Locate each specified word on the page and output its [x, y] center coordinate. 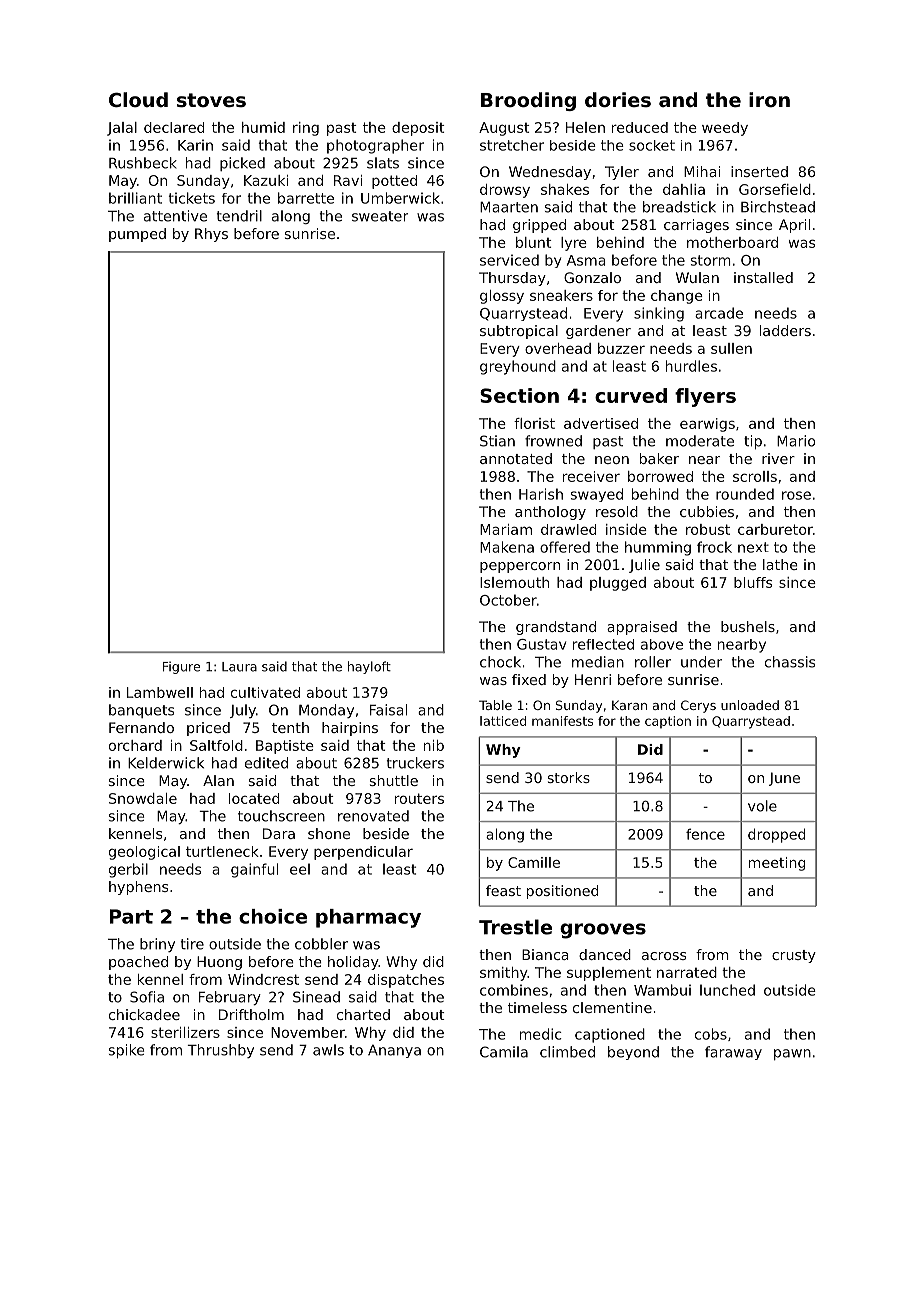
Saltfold [216, 745]
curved [631, 395]
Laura [239, 667]
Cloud [138, 99]
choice [273, 916]
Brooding [528, 101]
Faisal [388, 710]
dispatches [406, 981]
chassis [790, 662]
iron [769, 99]
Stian [497, 441]
